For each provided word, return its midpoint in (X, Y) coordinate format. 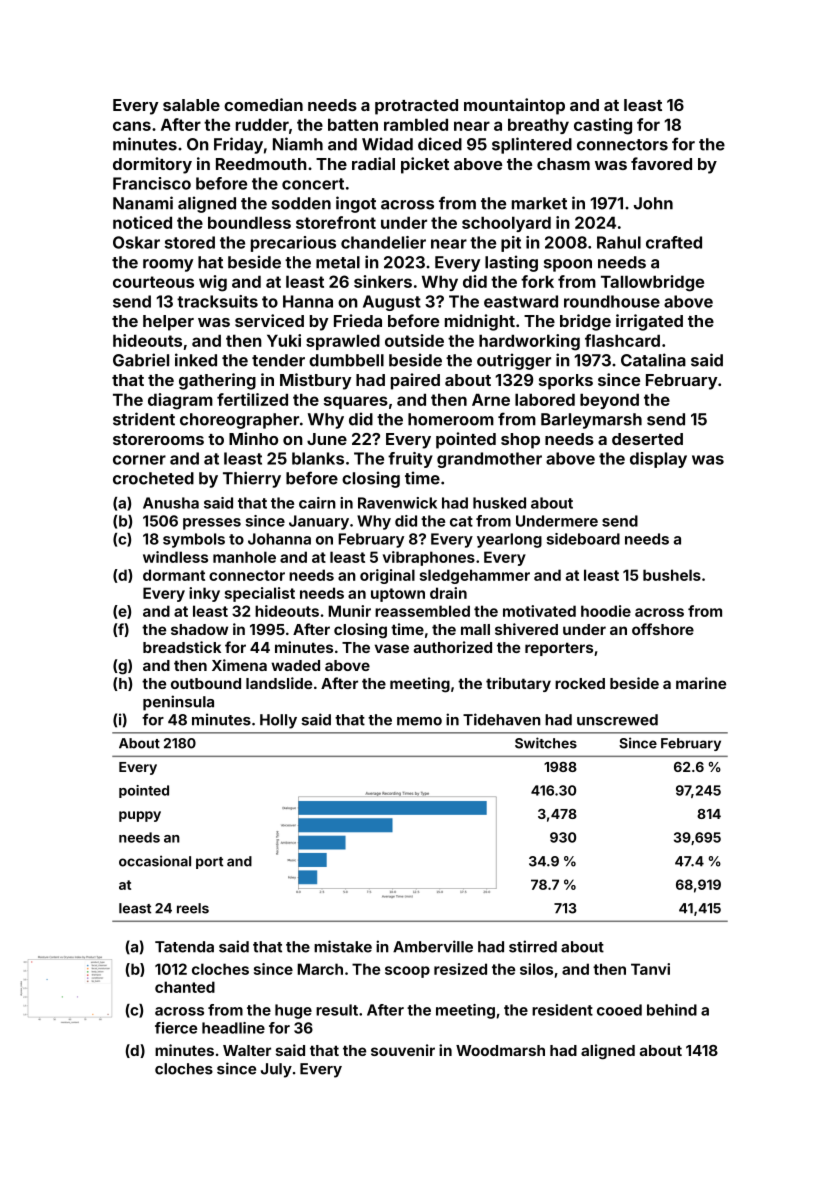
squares (356, 402)
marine (701, 683)
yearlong (509, 540)
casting (603, 126)
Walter (247, 1050)
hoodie (606, 611)
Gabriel (141, 360)
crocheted (153, 478)
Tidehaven (502, 719)
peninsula (178, 703)
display (658, 460)
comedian (263, 104)
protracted (416, 107)
